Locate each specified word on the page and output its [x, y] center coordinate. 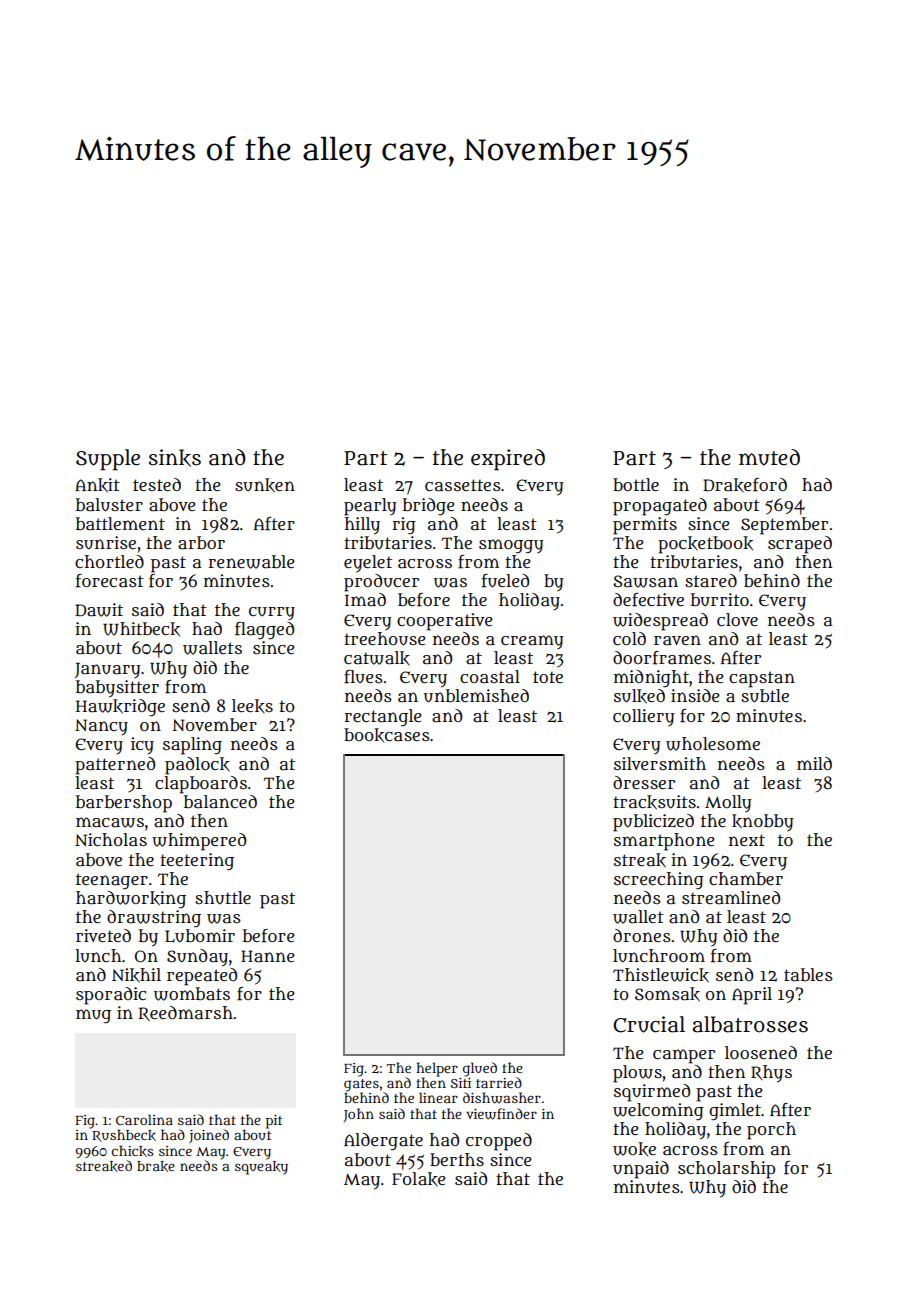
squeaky [261, 1168]
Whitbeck [141, 629]
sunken [265, 485]
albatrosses [750, 1024]
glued [480, 1069]
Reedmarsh [185, 1014]
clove [737, 619]
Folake [419, 1179]
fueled [505, 581]
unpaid [641, 1170]
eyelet [368, 564]
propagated [660, 507]
